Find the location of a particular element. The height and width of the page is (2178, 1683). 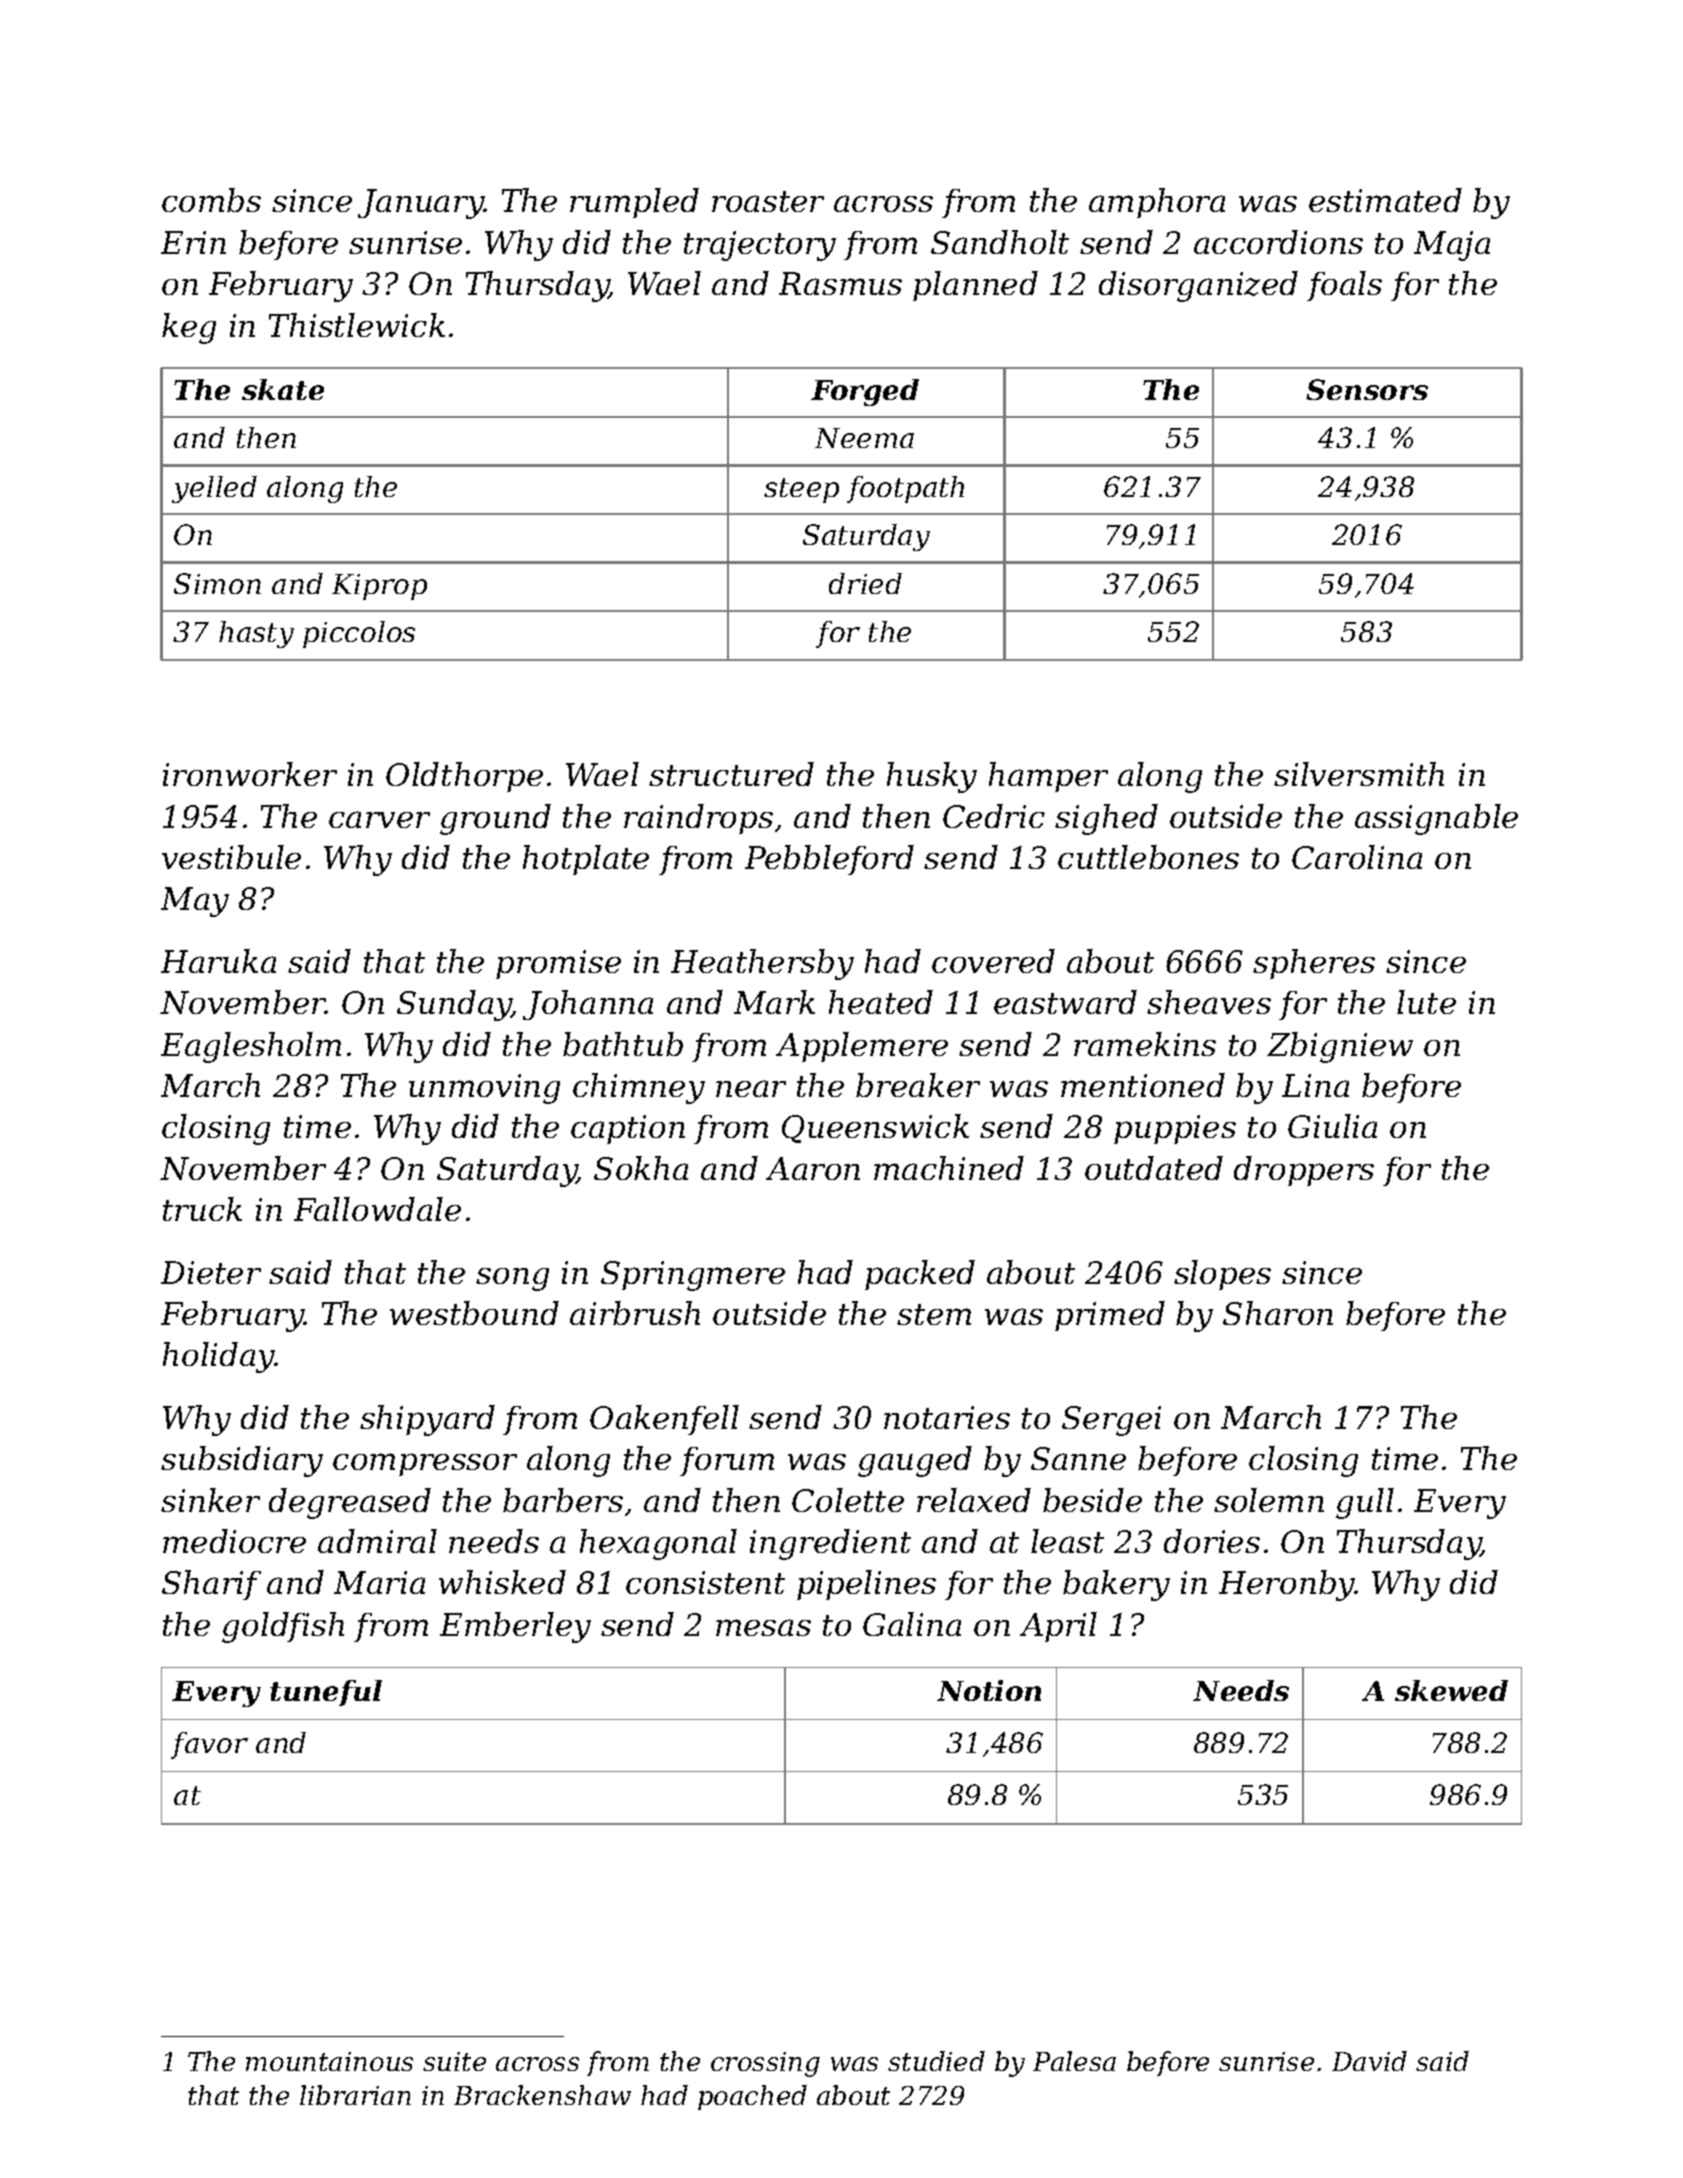

Notion is located at coordinates (989, 1690).
